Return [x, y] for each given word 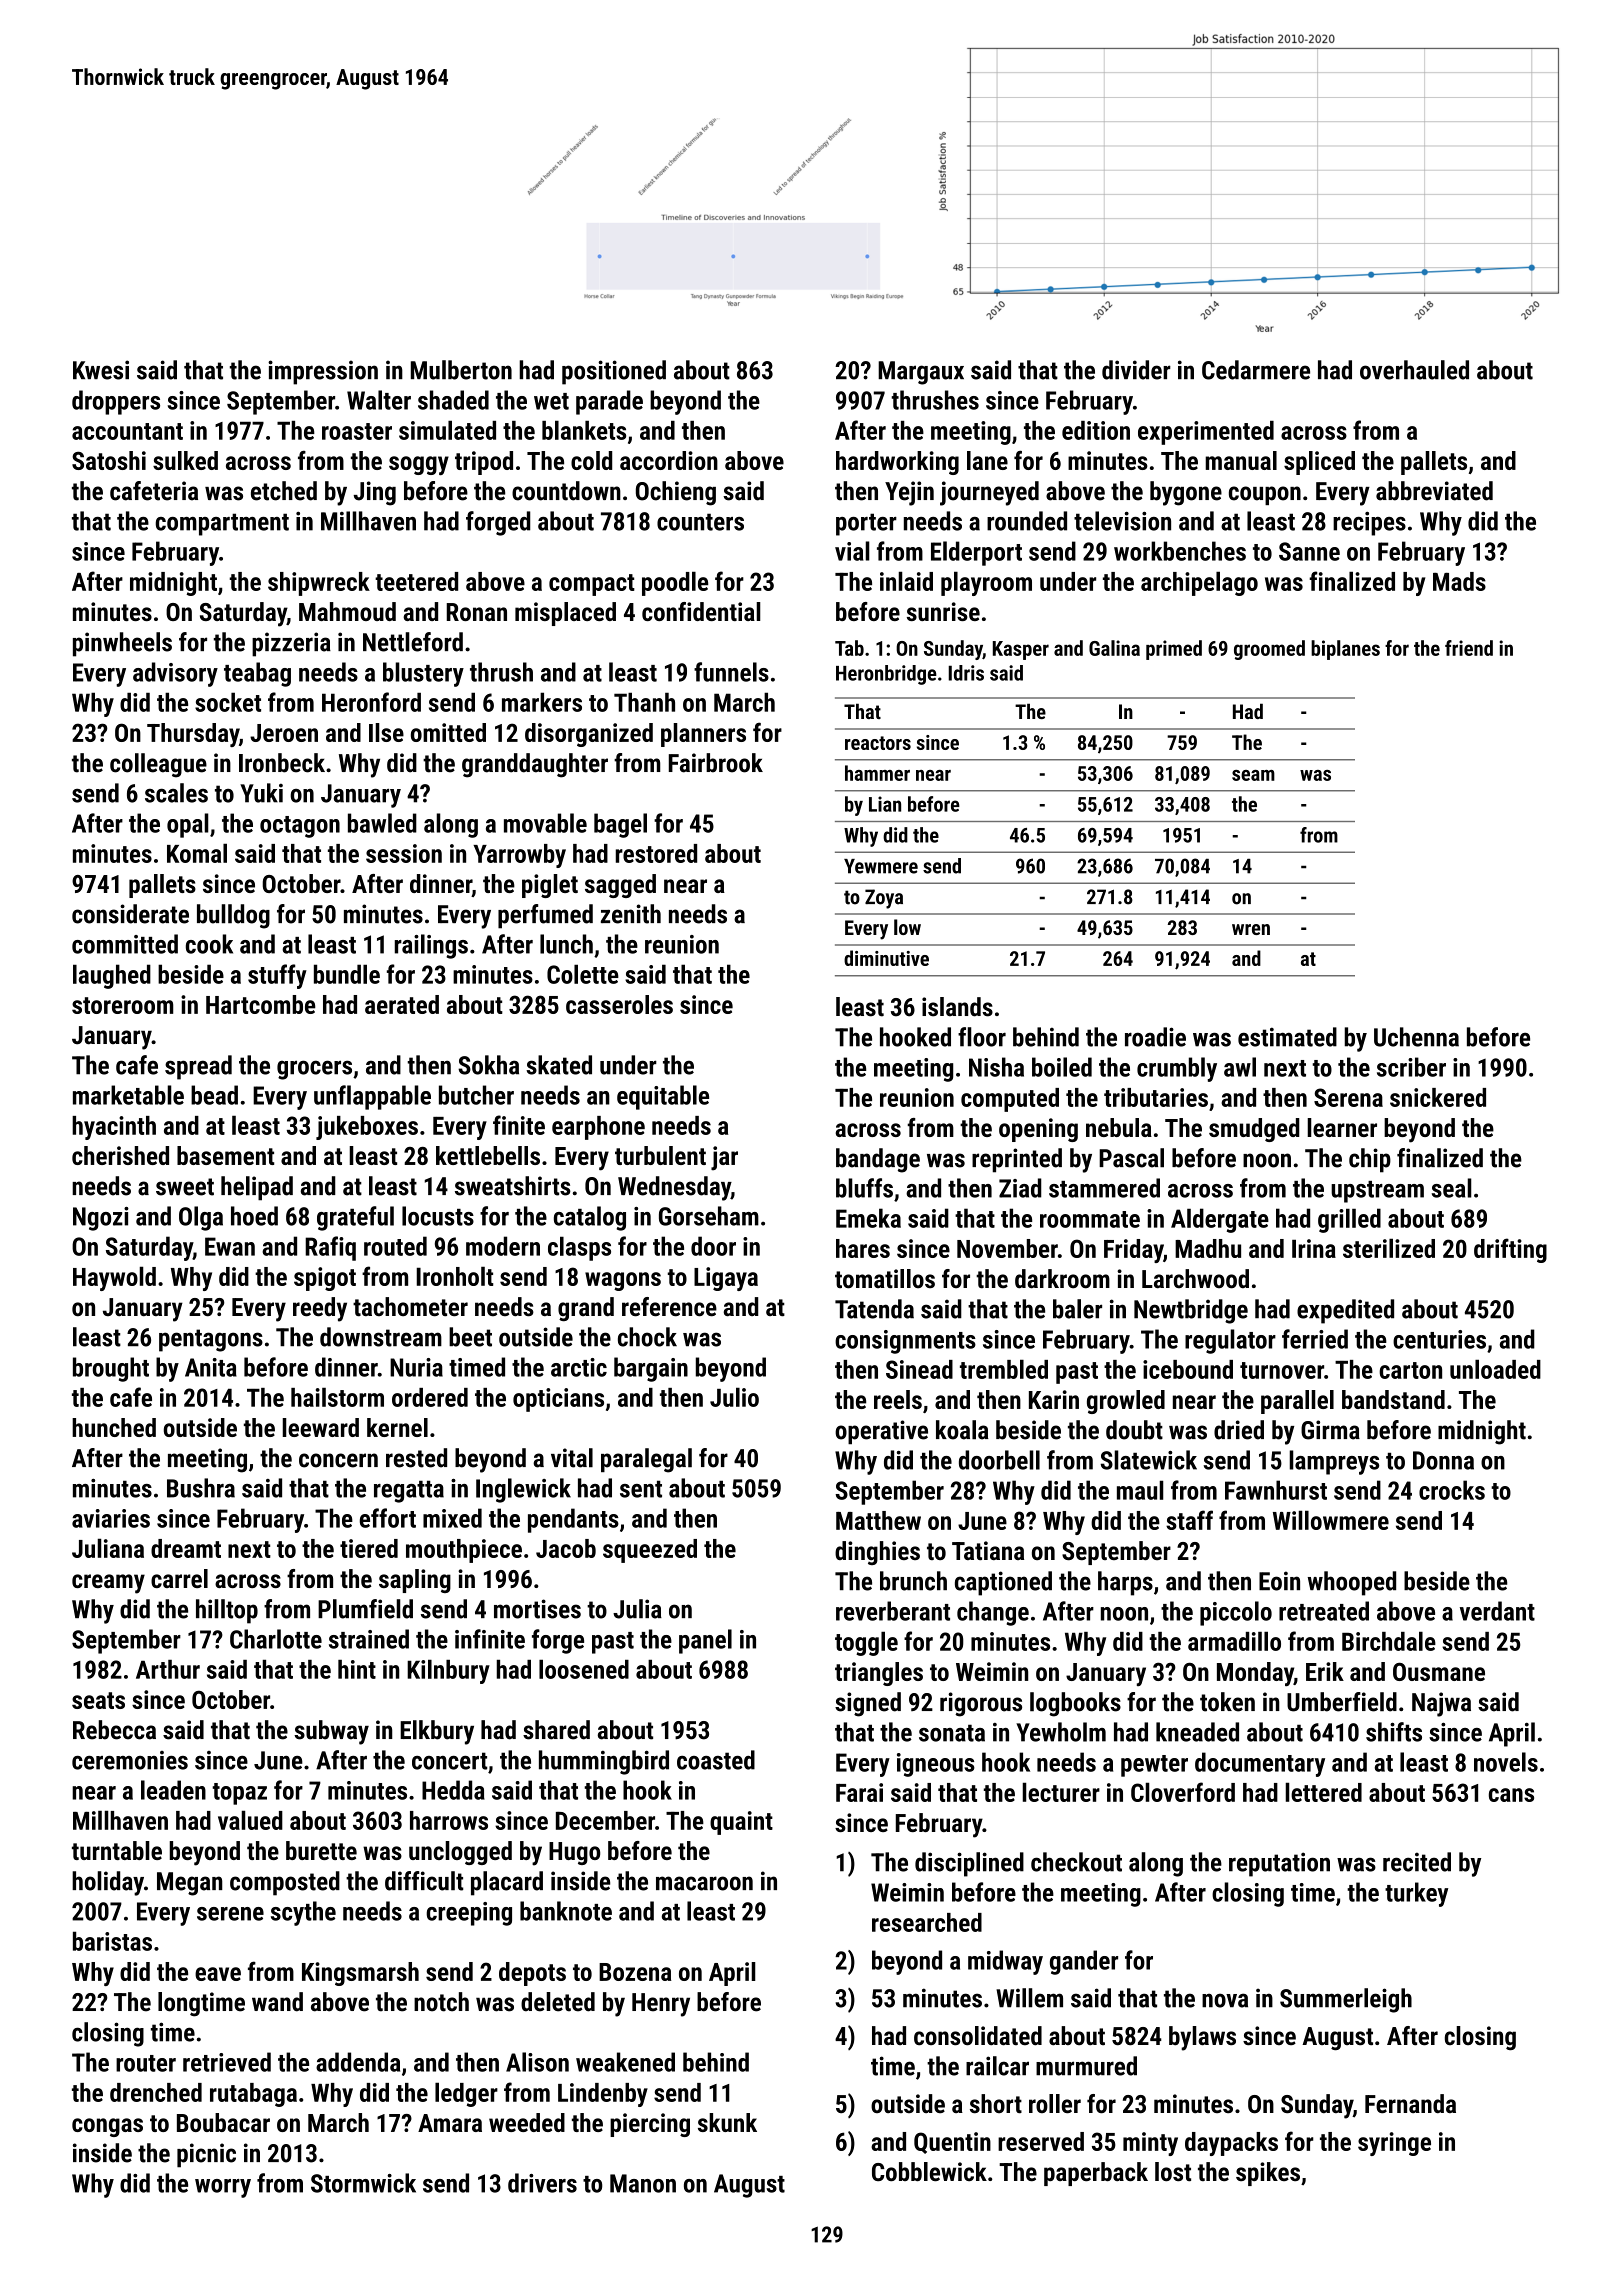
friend [1469, 648]
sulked [185, 460]
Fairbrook [716, 763]
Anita [211, 1367]
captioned [1003, 1583]
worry [223, 2188]
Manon [643, 2183]
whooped [1352, 1583]
